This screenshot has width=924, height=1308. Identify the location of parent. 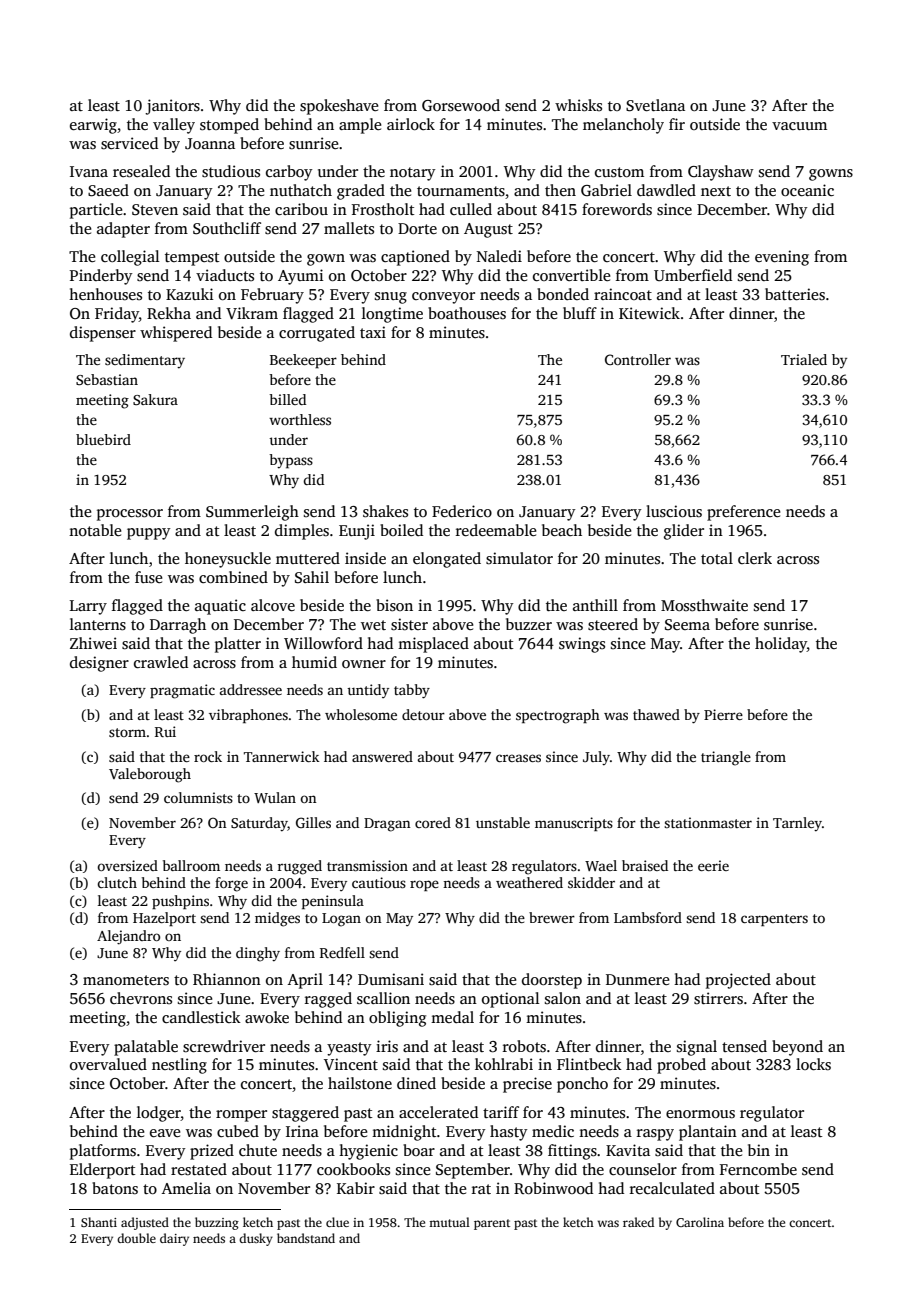
(492, 1224).
